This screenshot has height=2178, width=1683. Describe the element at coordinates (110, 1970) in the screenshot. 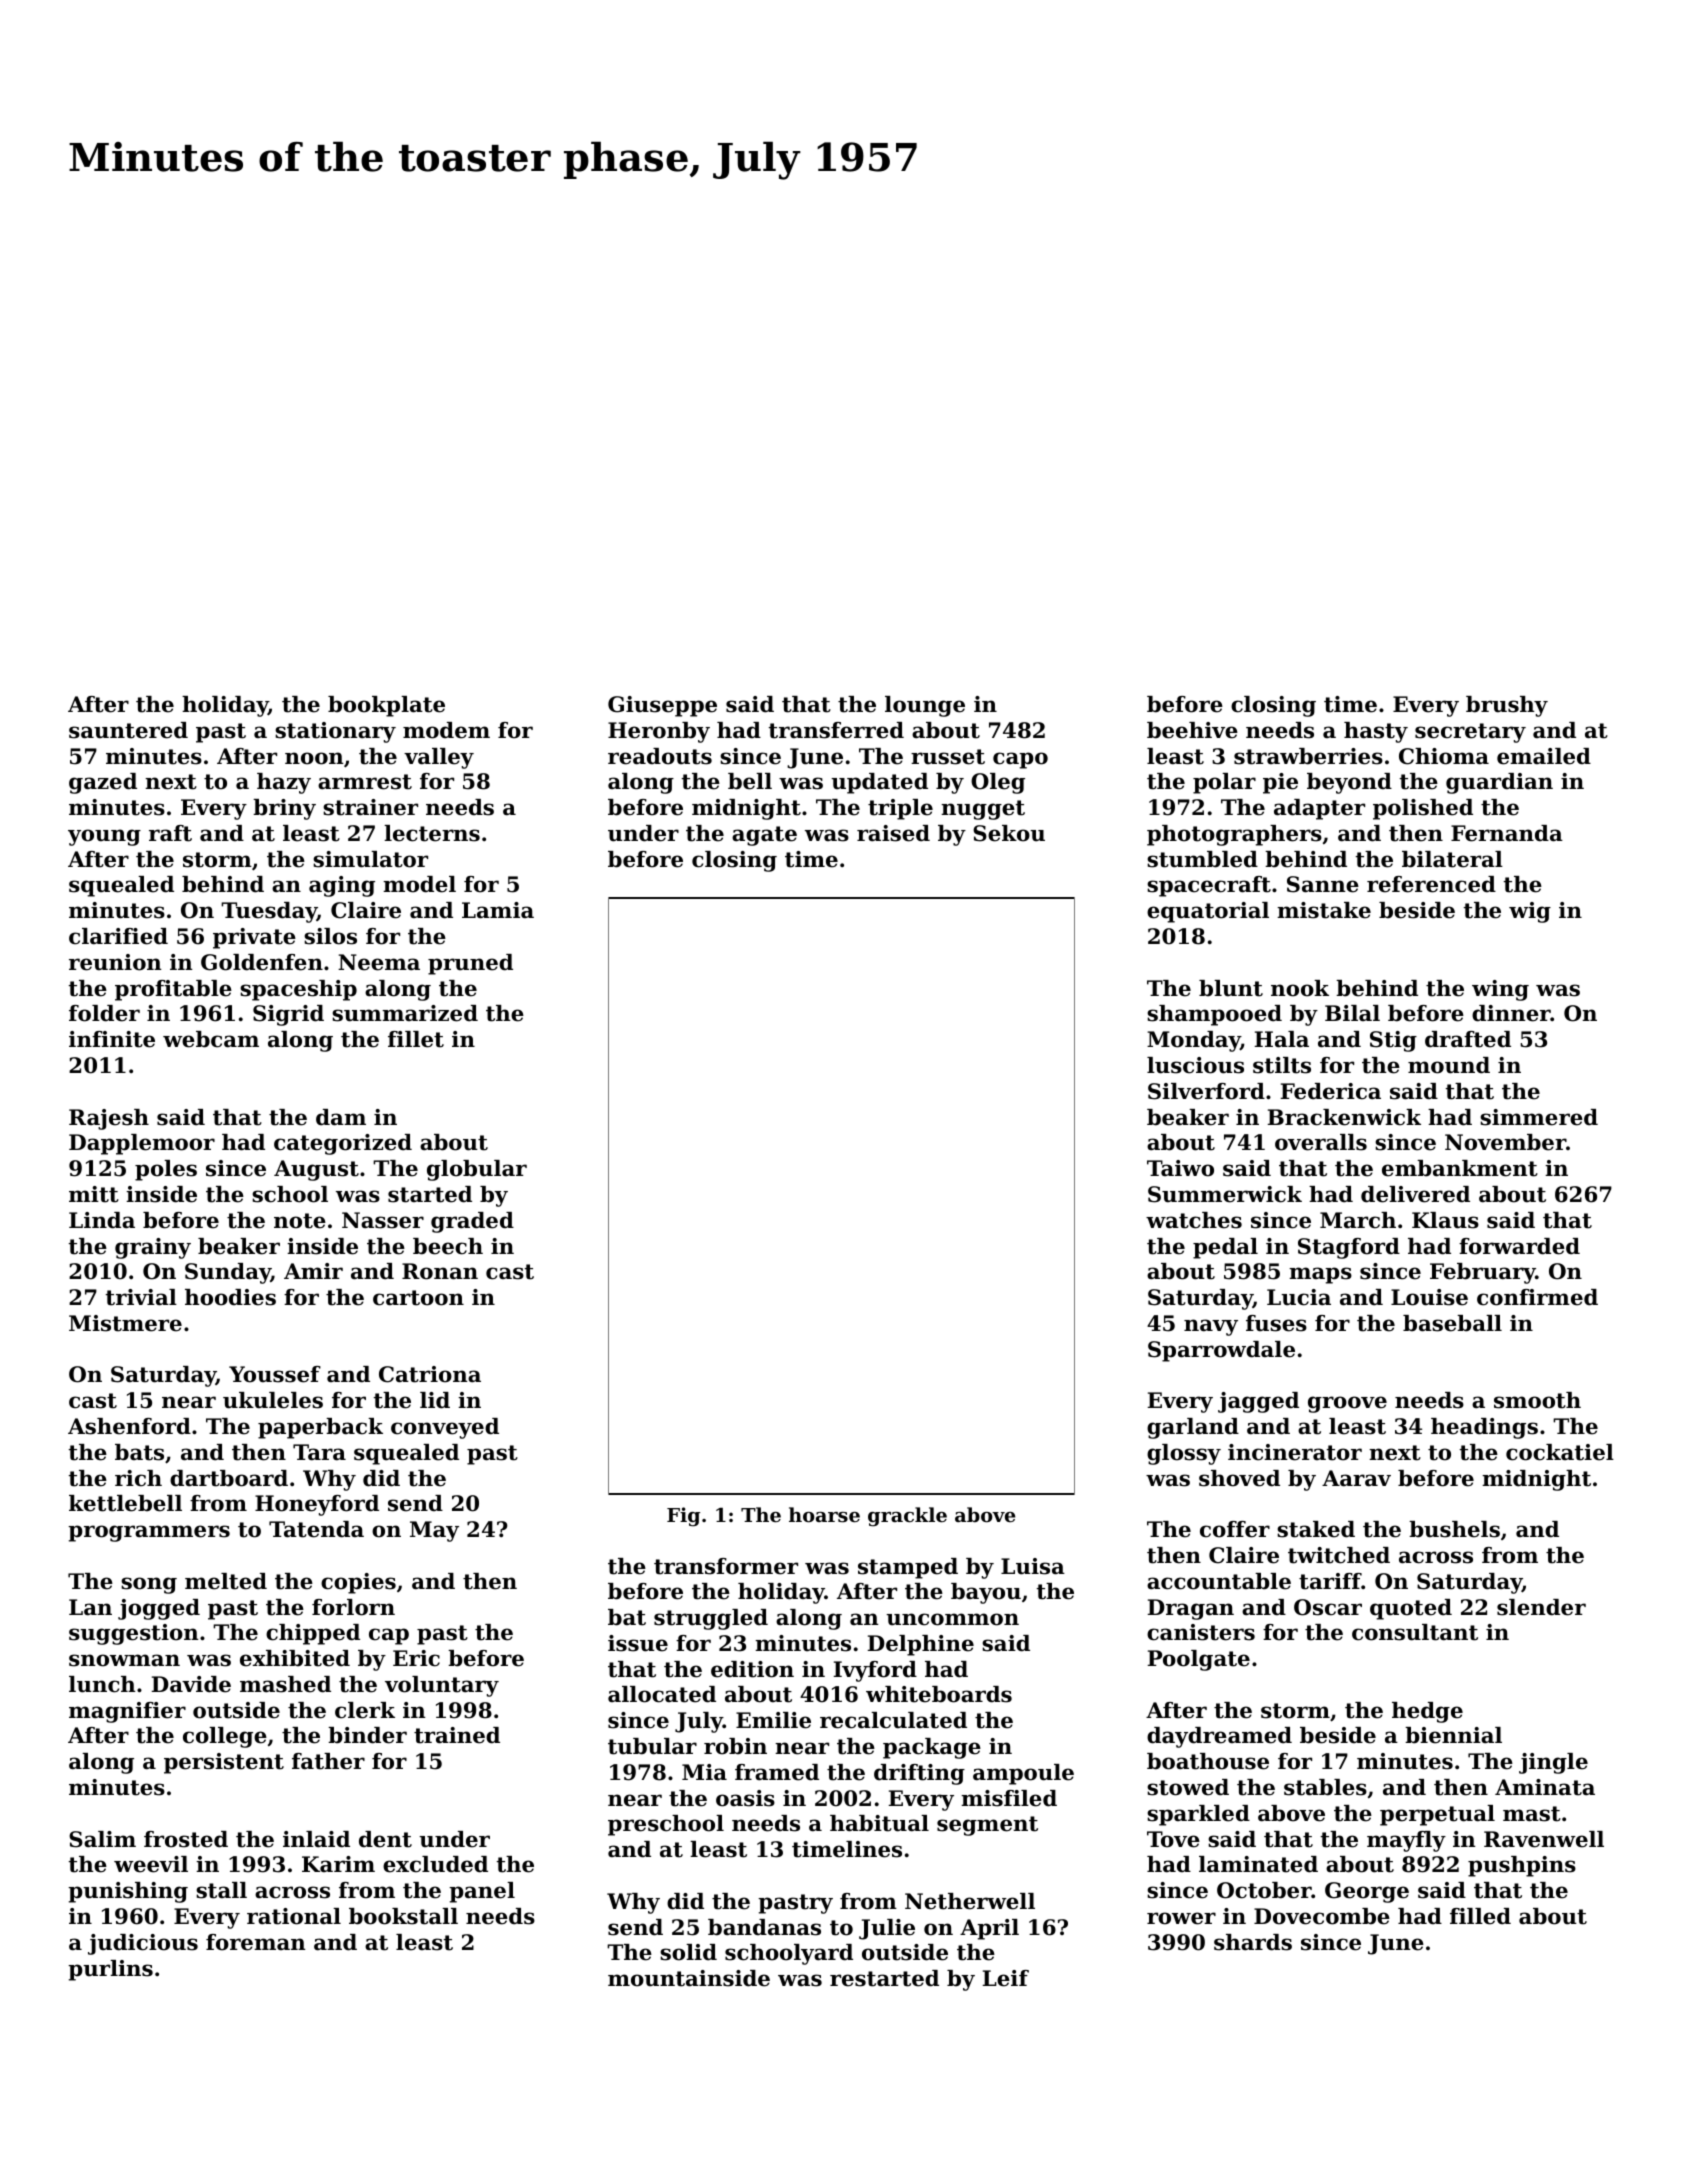

I see `purlins` at that location.
